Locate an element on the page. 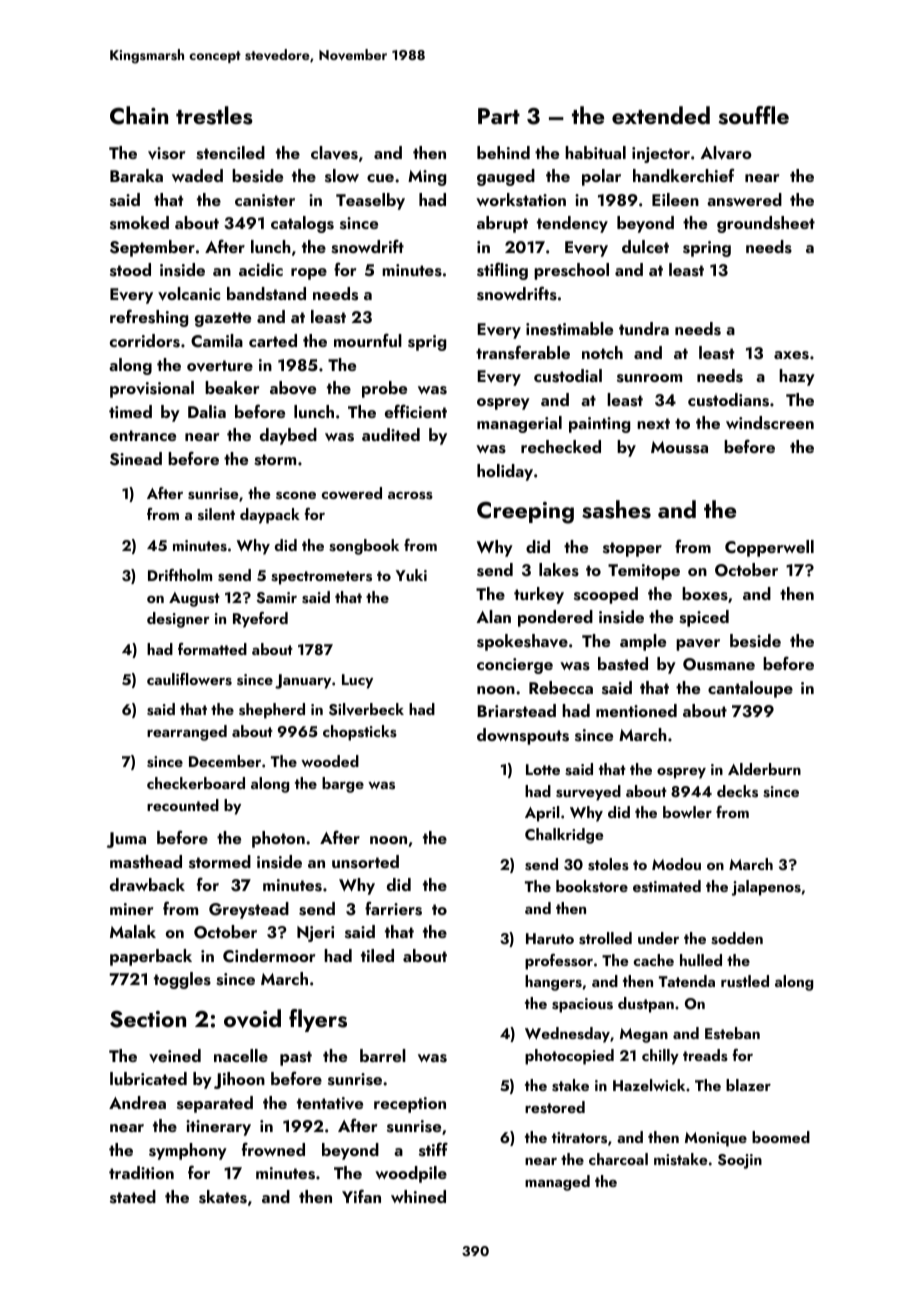  Lotte is located at coordinates (543, 769).
